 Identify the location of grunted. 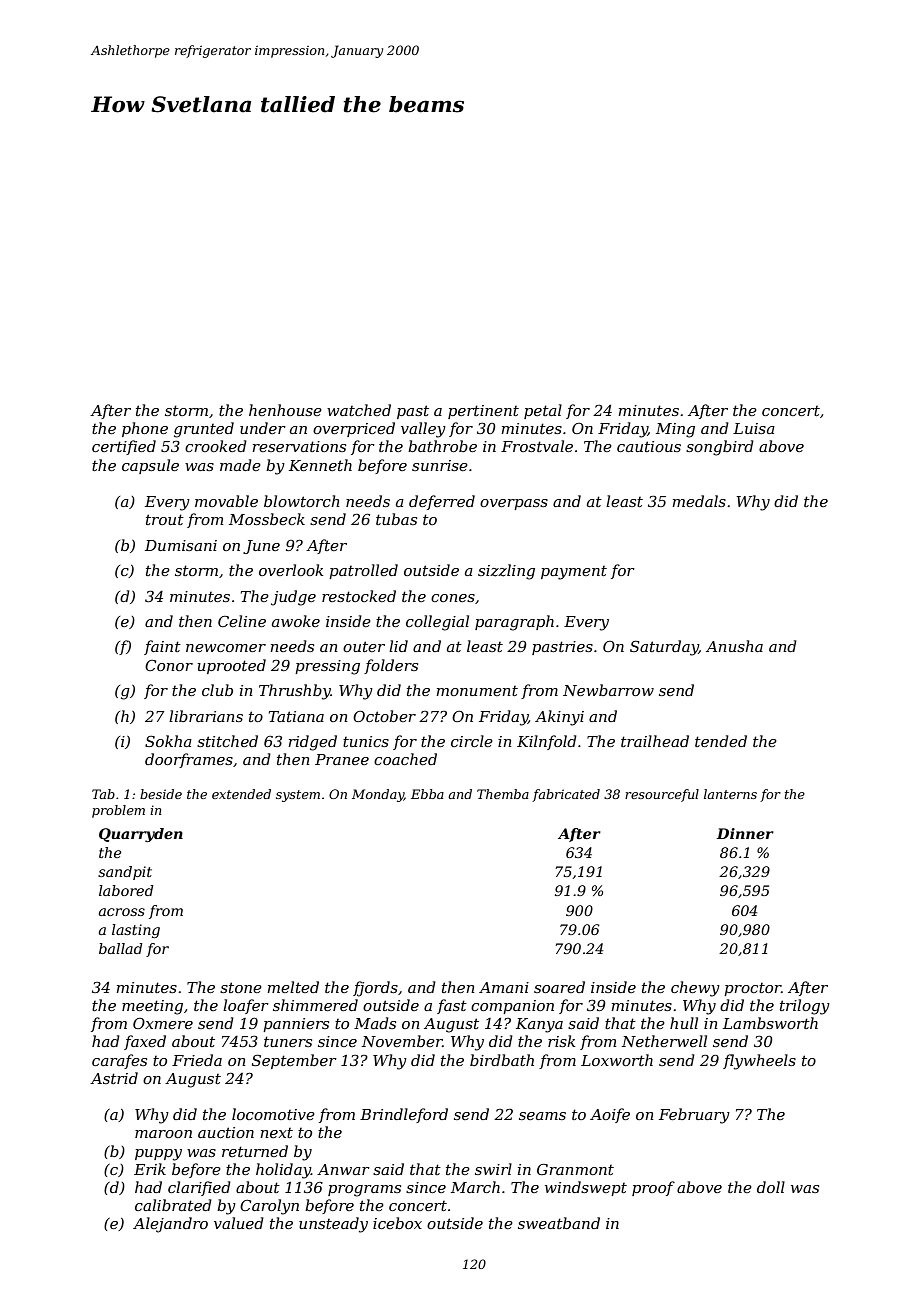
(204, 430).
